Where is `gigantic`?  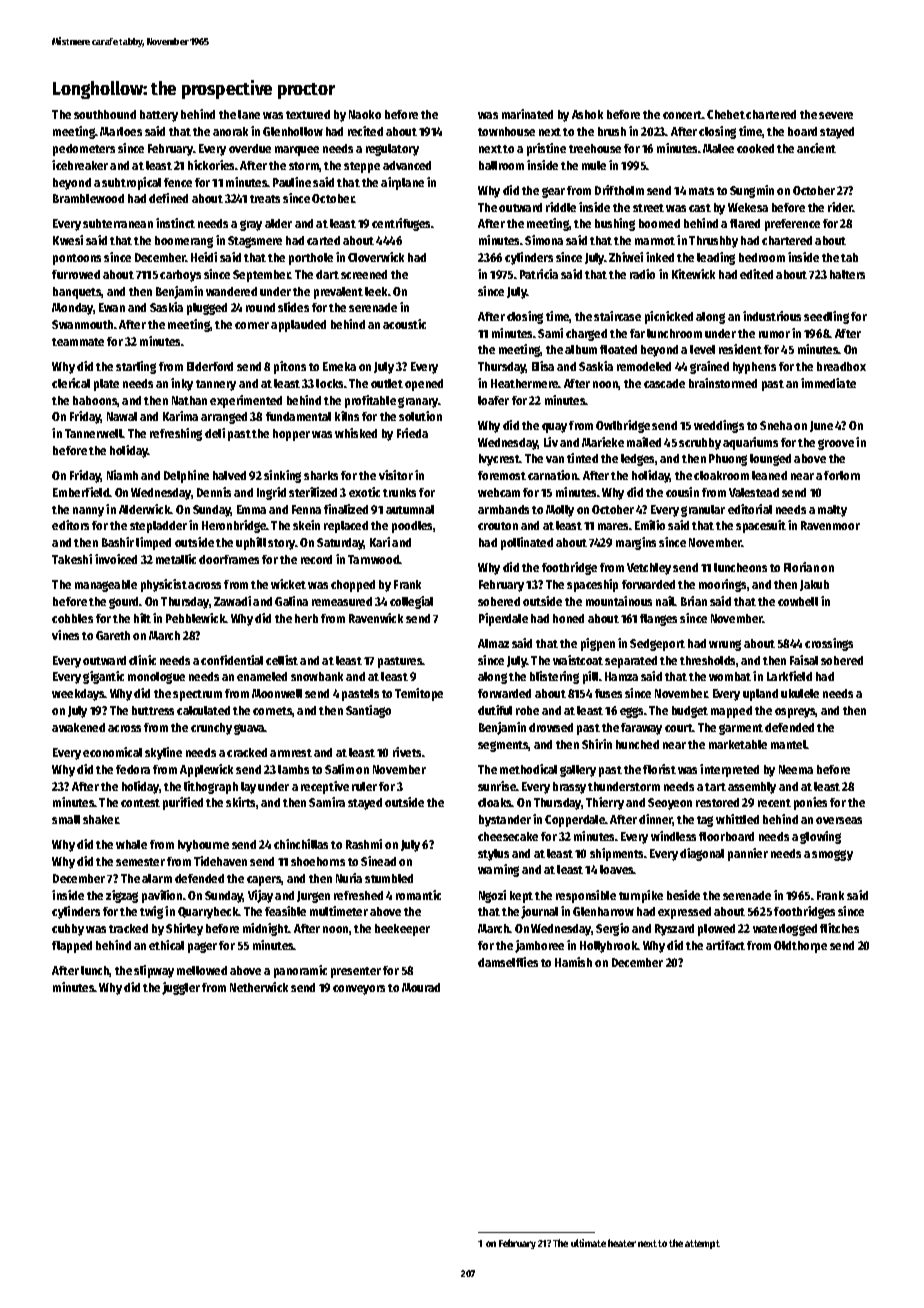
gigantic is located at coordinates (103, 677).
